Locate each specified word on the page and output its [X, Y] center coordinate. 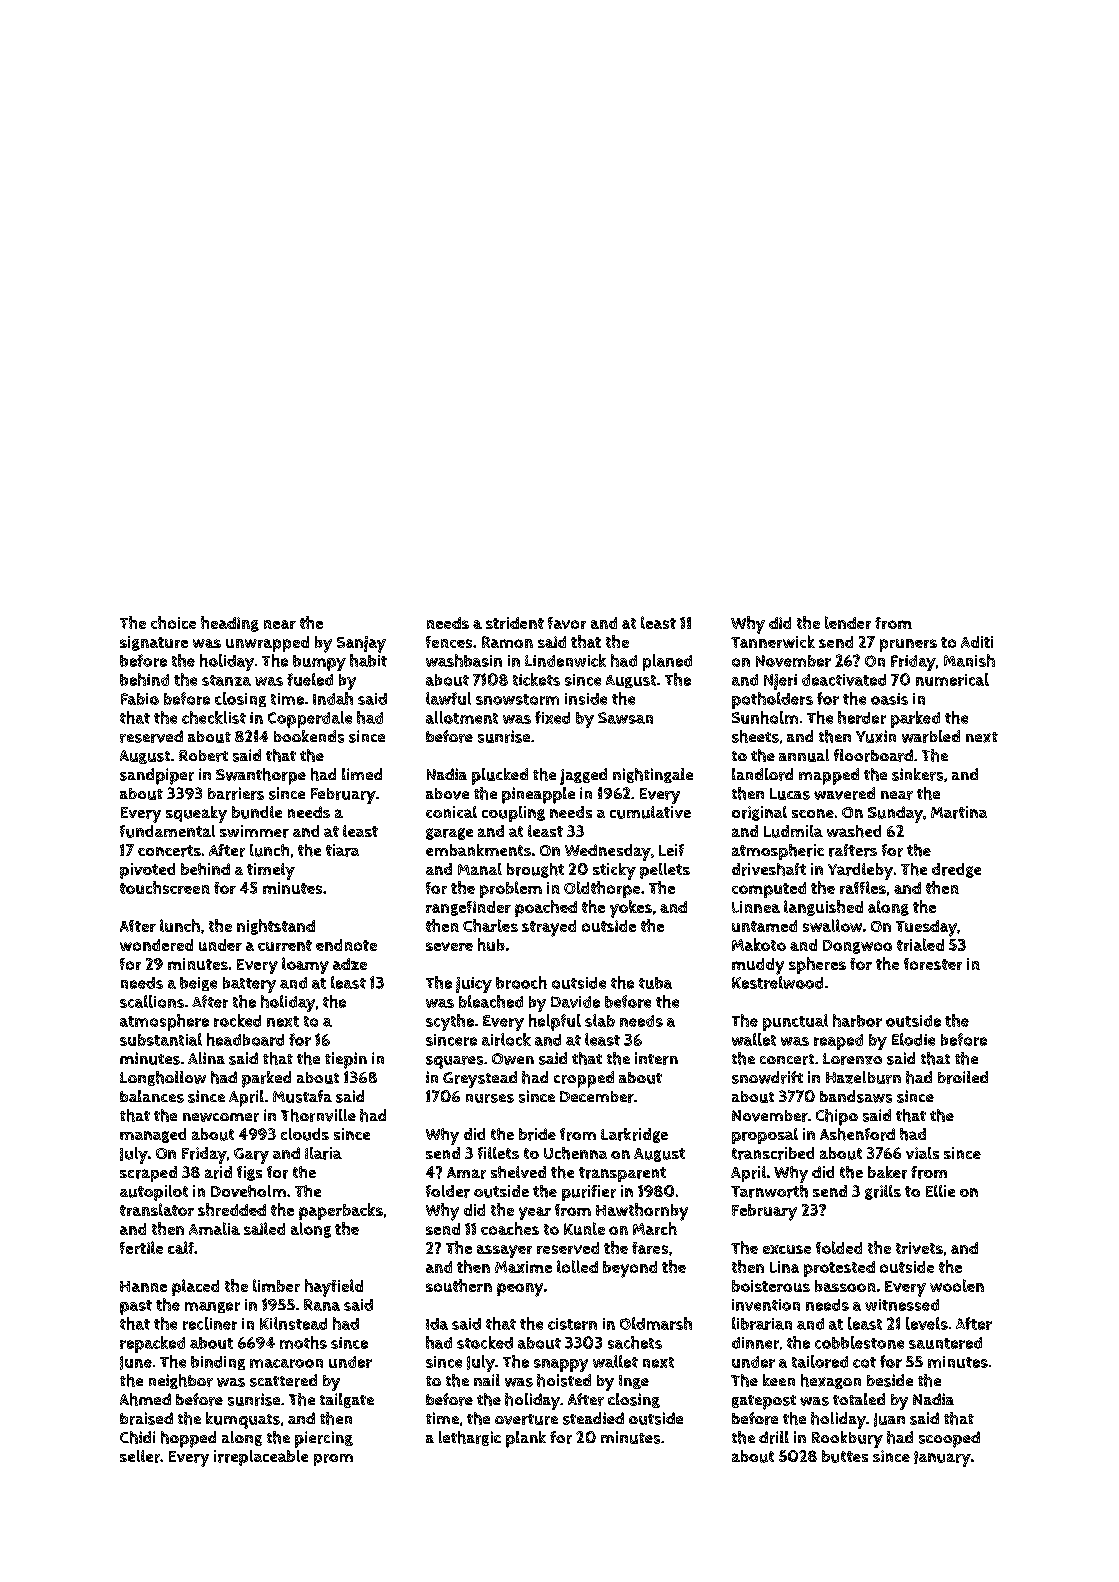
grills [883, 1192]
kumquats [243, 1420]
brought [535, 870]
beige [198, 984]
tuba [655, 983]
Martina [959, 812]
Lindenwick [565, 660]
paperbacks [341, 1211]
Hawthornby [642, 1212]
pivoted [147, 871]
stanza [226, 680]
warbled [931, 736]
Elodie [913, 1039]
